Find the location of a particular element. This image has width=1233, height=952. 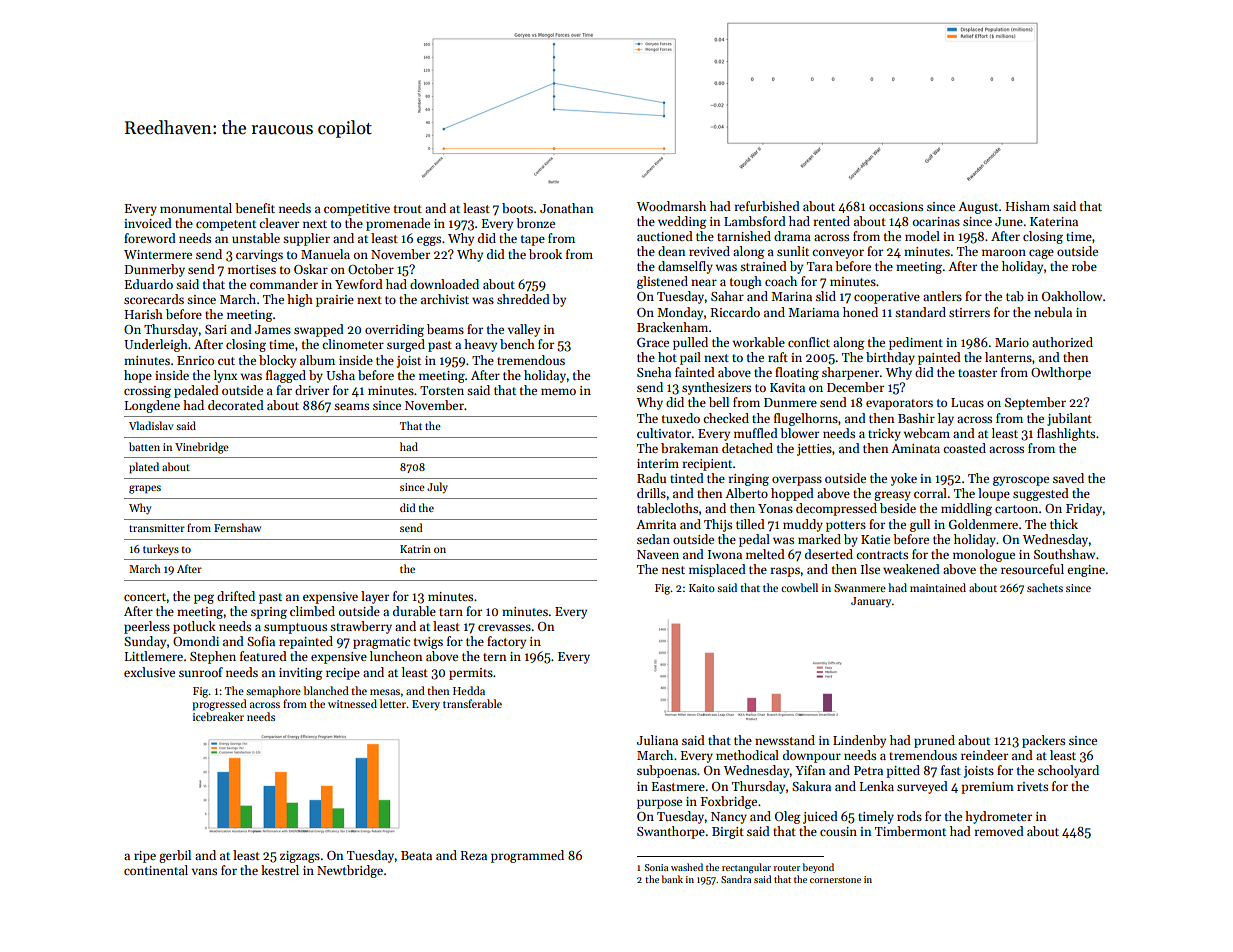

peg is located at coordinates (204, 599).
